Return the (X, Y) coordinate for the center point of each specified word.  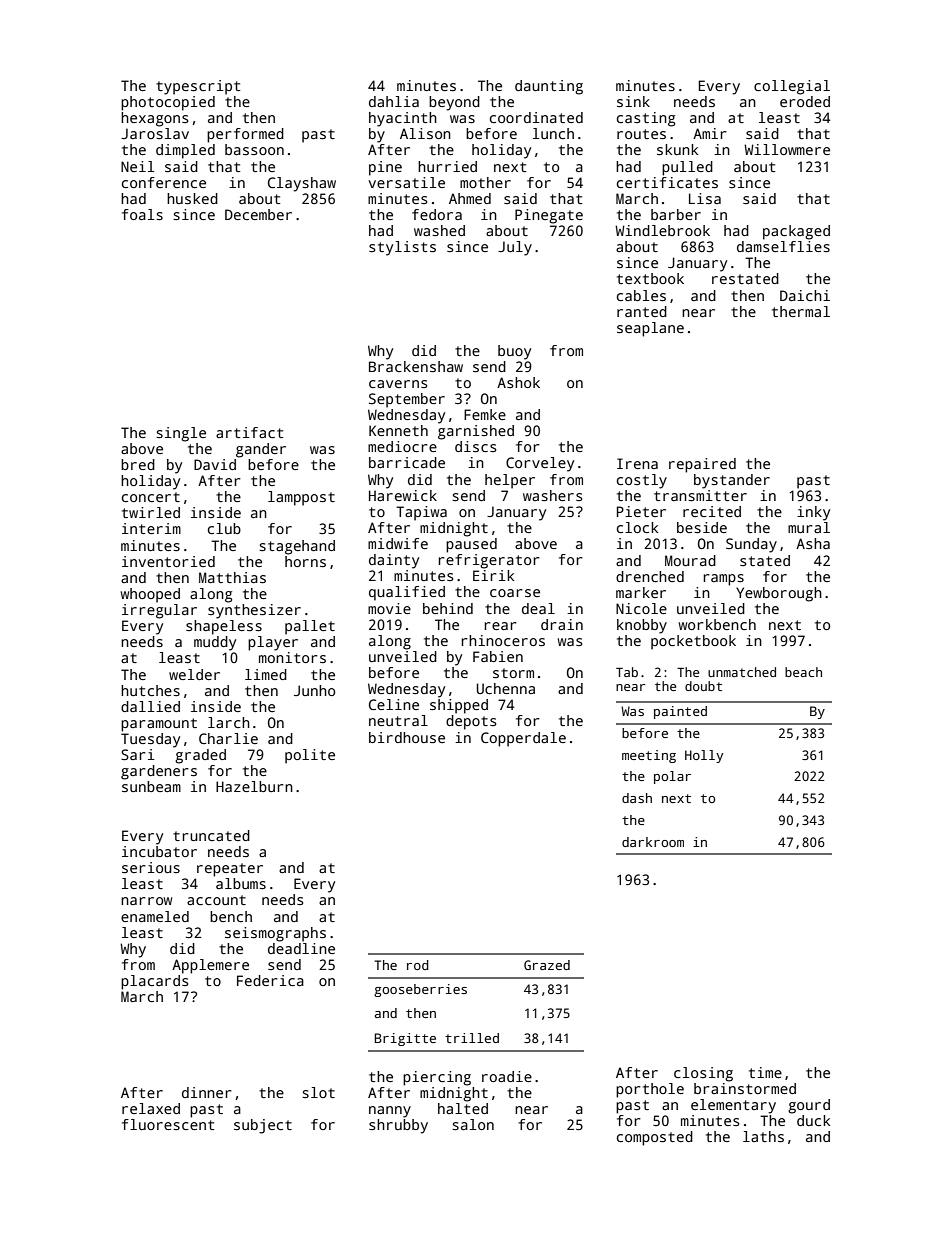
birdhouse (407, 737)
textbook (650, 278)
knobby (642, 626)
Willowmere (787, 149)
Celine (394, 704)
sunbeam (151, 786)
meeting (649, 756)
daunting (549, 87)
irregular (159, 611)
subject (263, 1126)
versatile (407, 182)
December (258, 214)
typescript (198, 87)
